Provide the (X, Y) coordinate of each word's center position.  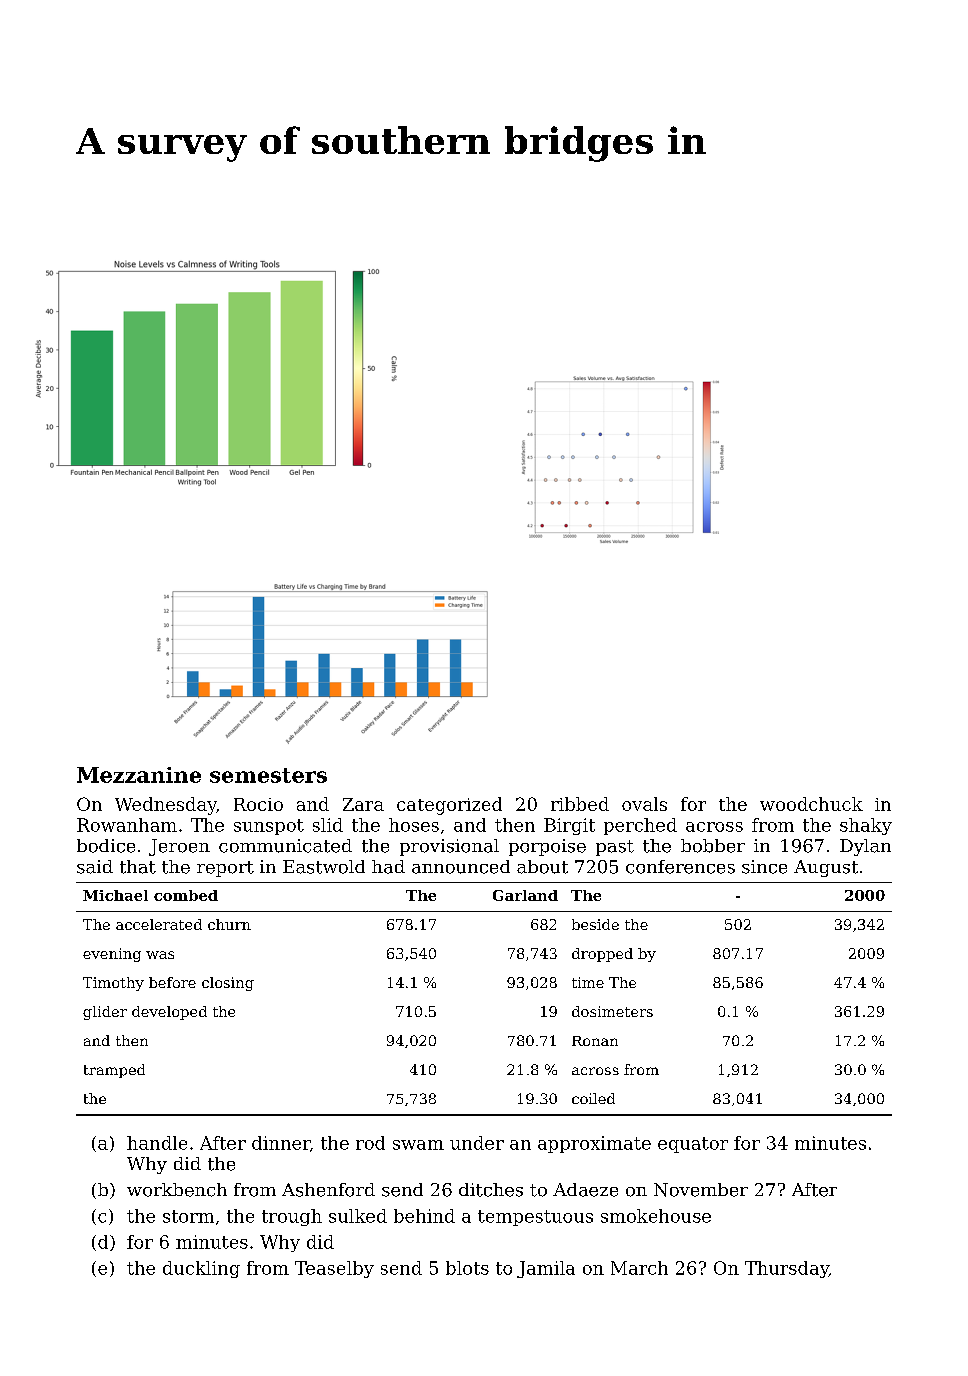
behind (424, 1216)
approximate (594, 1144)
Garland (525, 895)
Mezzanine (139, 775)
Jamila (546, 1269)
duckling (201, 1269)
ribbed (580, 804)
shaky (866, 826)
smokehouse (656, 1216)
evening (112, 955)
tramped (114, 1071)
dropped (602, 955)
